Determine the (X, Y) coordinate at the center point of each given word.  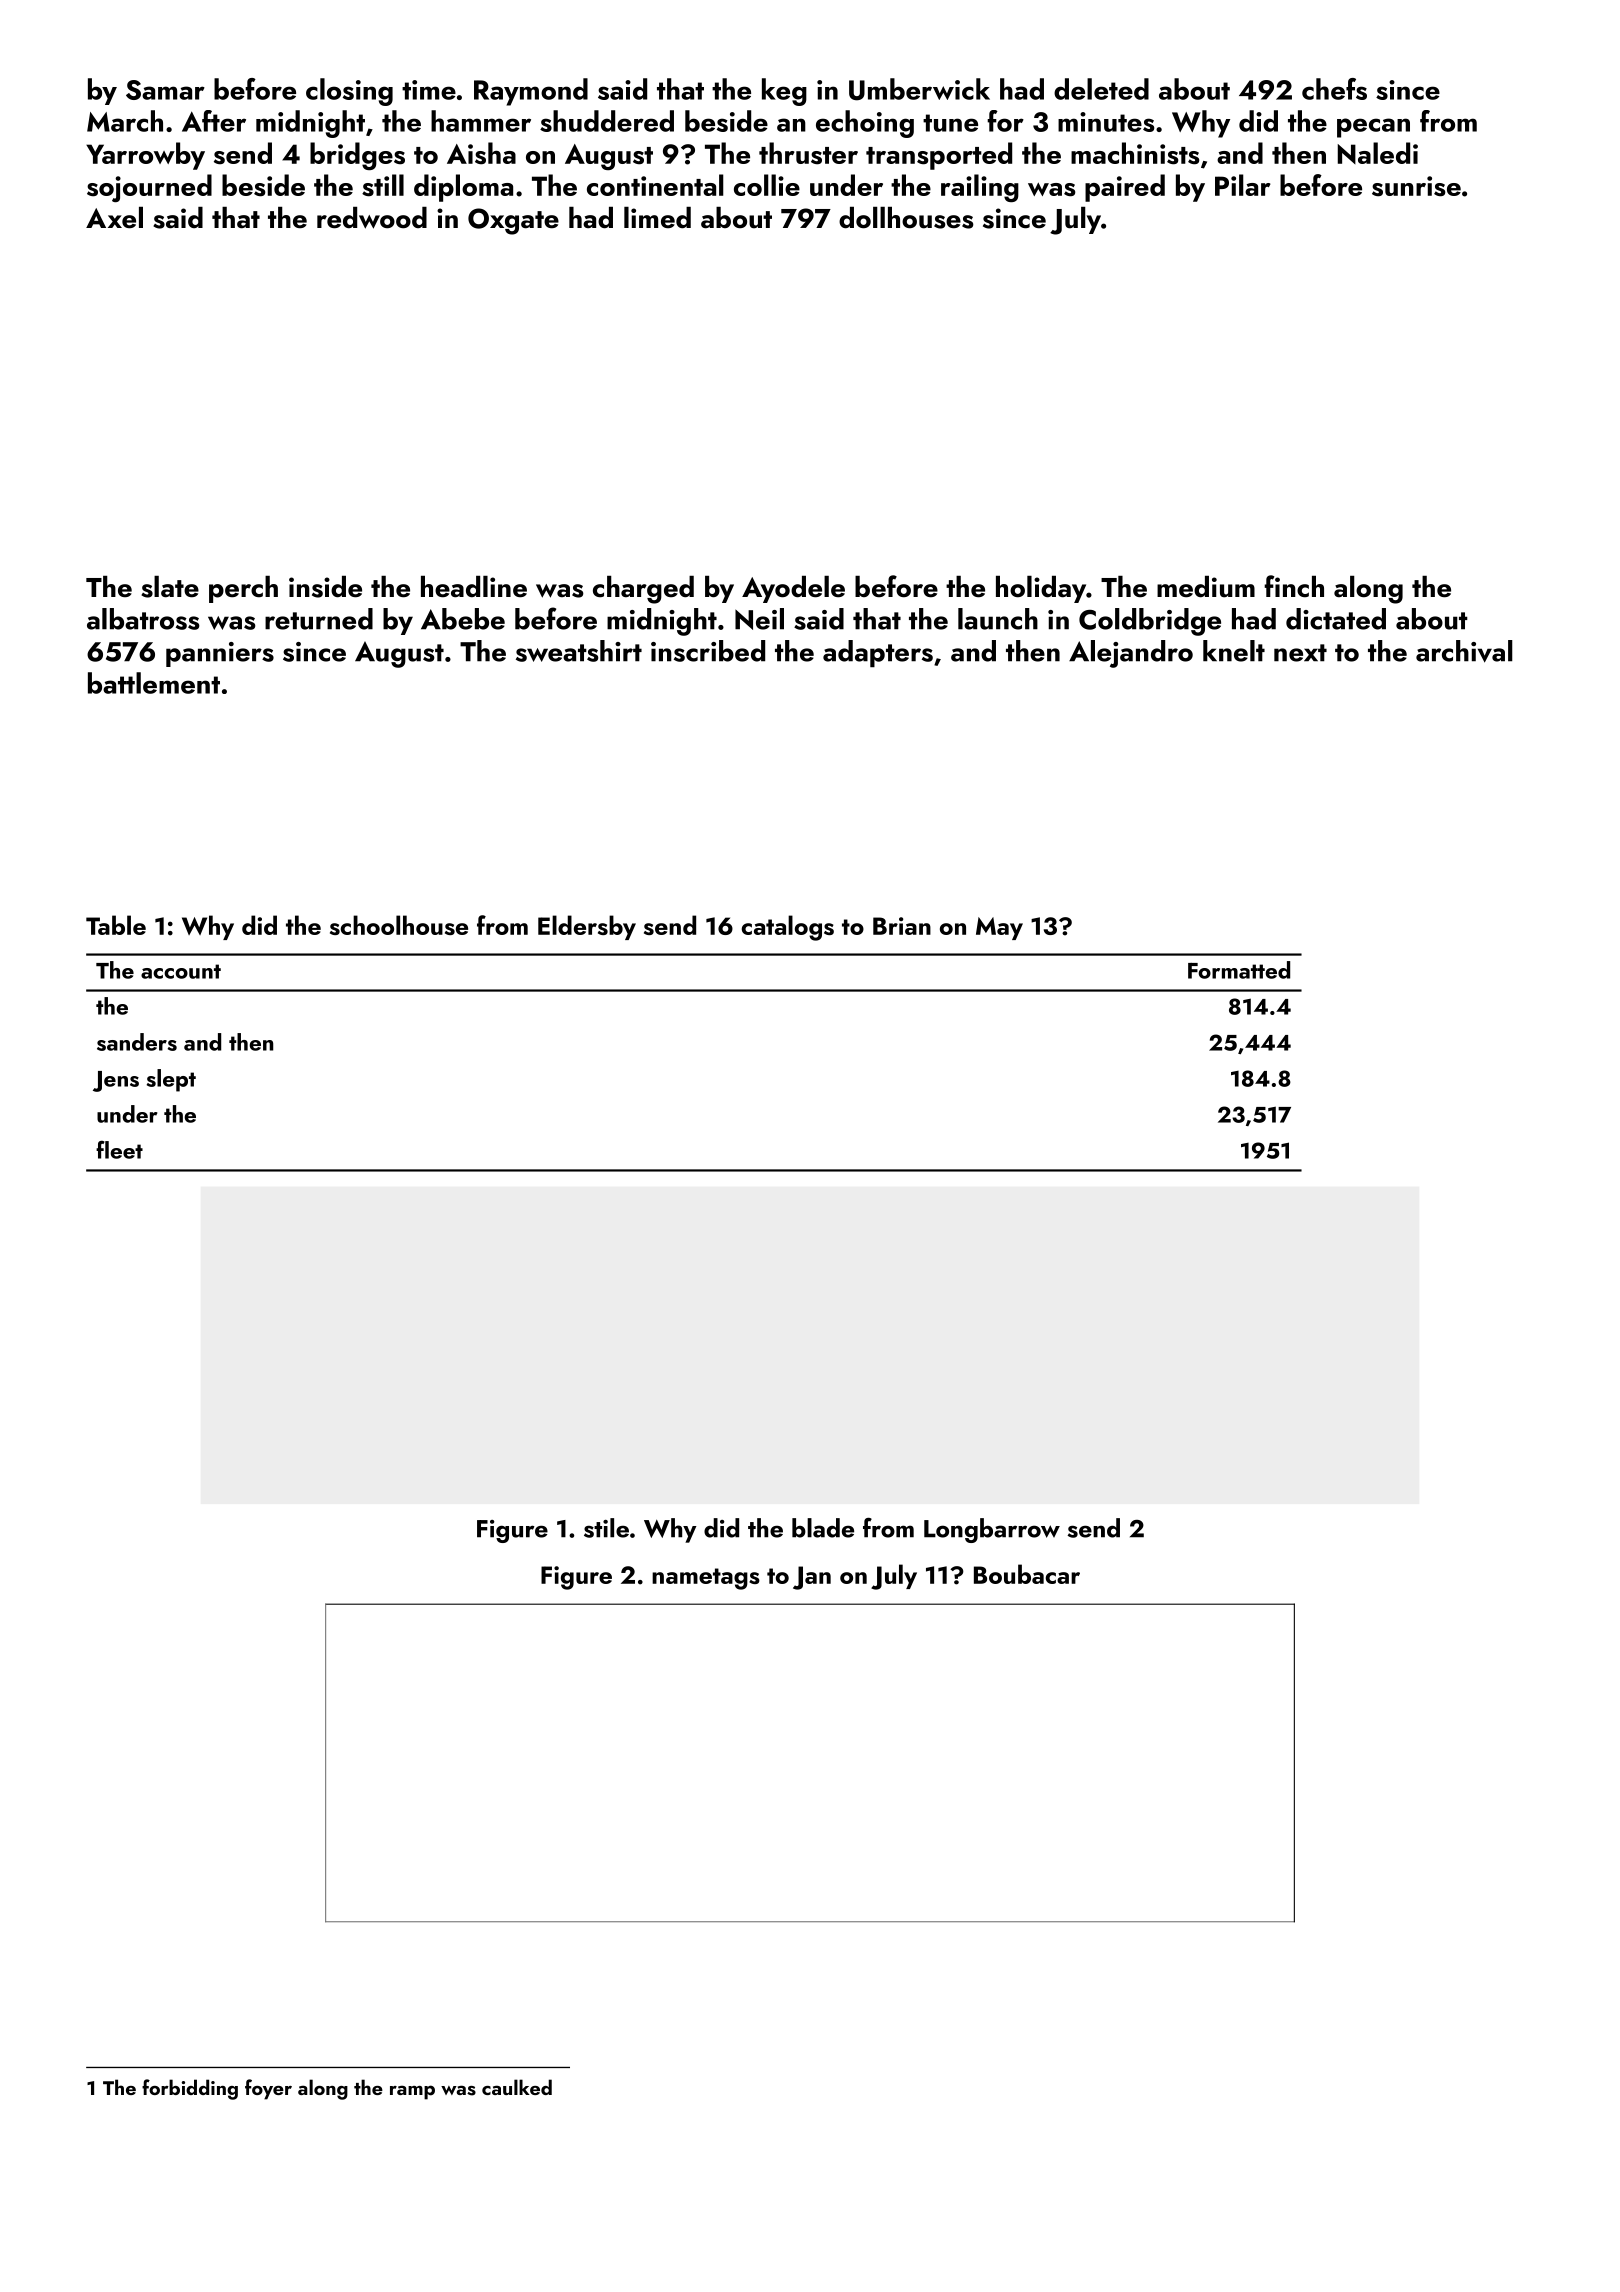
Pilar (1243, 185)
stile (606, 1528)
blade (823, 1528)
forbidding (190, 2089)
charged (643, 590)
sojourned (149, 188)
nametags (706, 1579)
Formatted (1239, 970)
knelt (1234, 651)
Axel (114, 218)
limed (657, 218)
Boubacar (1027, 1574)
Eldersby (587, 927)
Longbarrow (992, 1530)
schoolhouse (399, 925)
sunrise (1416, 186)
